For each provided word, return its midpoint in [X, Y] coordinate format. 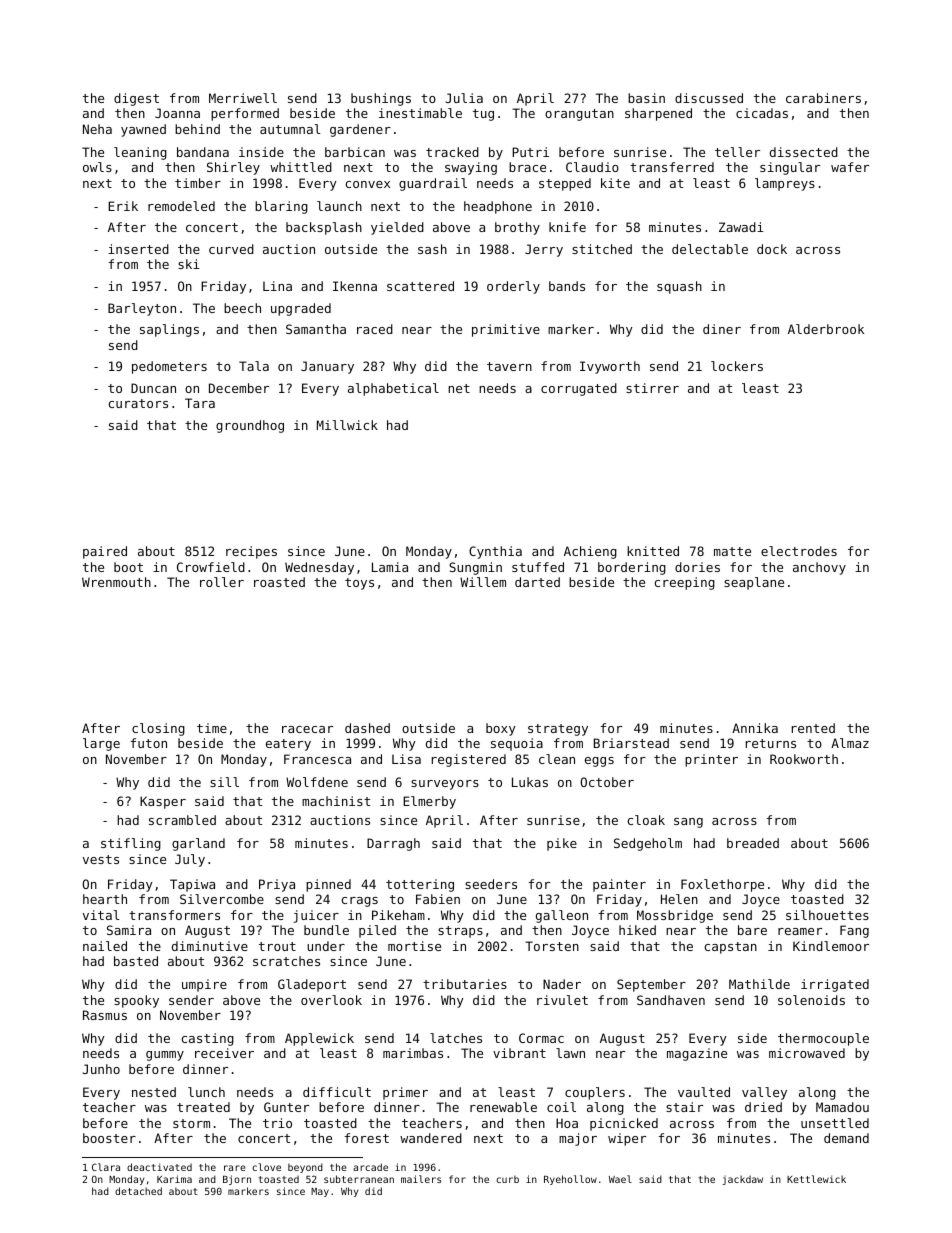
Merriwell [243, 98]
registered [469, 760]
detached [138, 1191]
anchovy [819, 568]
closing [158, 729]
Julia [464, 98]
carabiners [823, 98]
